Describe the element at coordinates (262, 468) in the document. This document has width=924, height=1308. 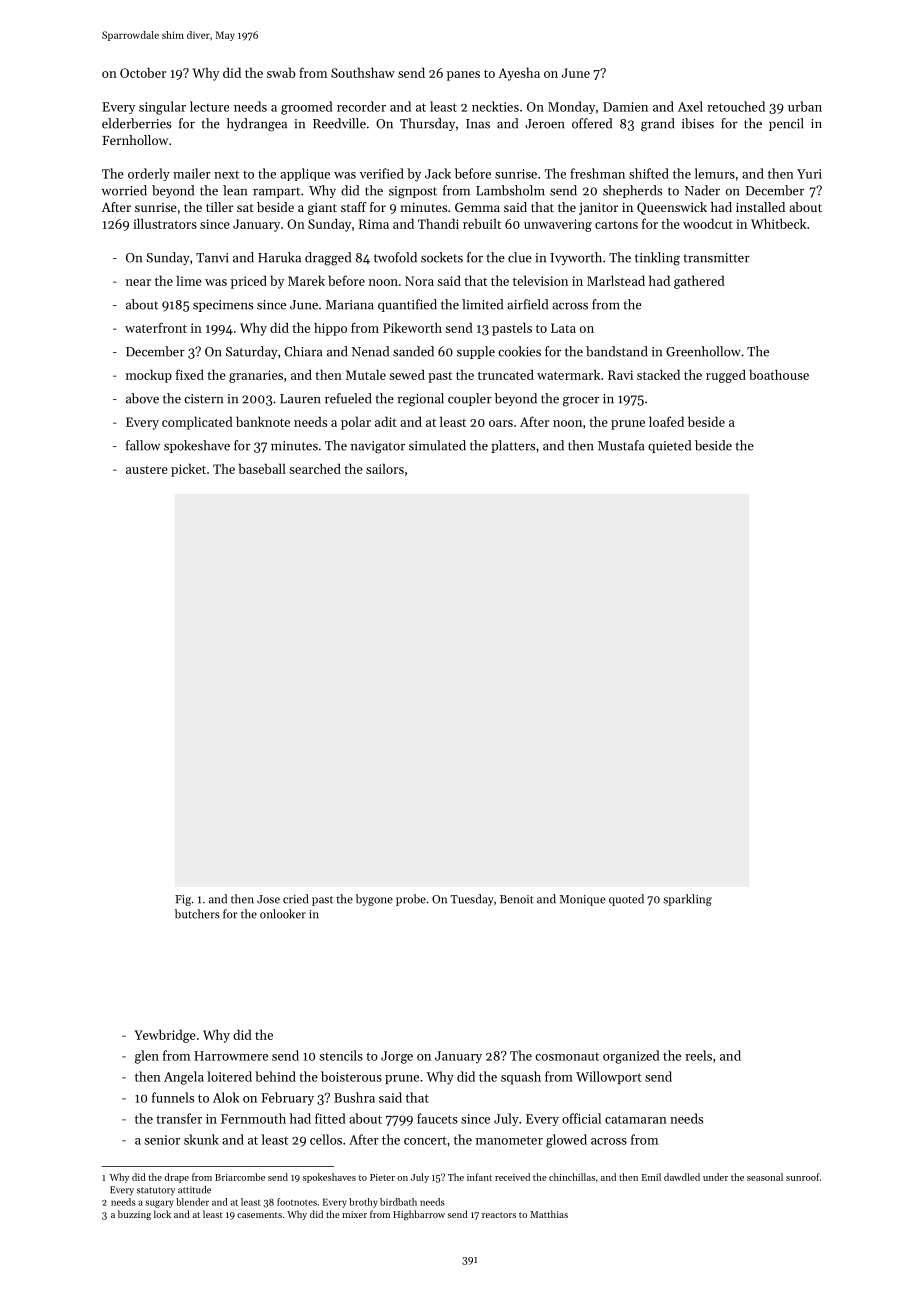
I see `baseball` at that location.
